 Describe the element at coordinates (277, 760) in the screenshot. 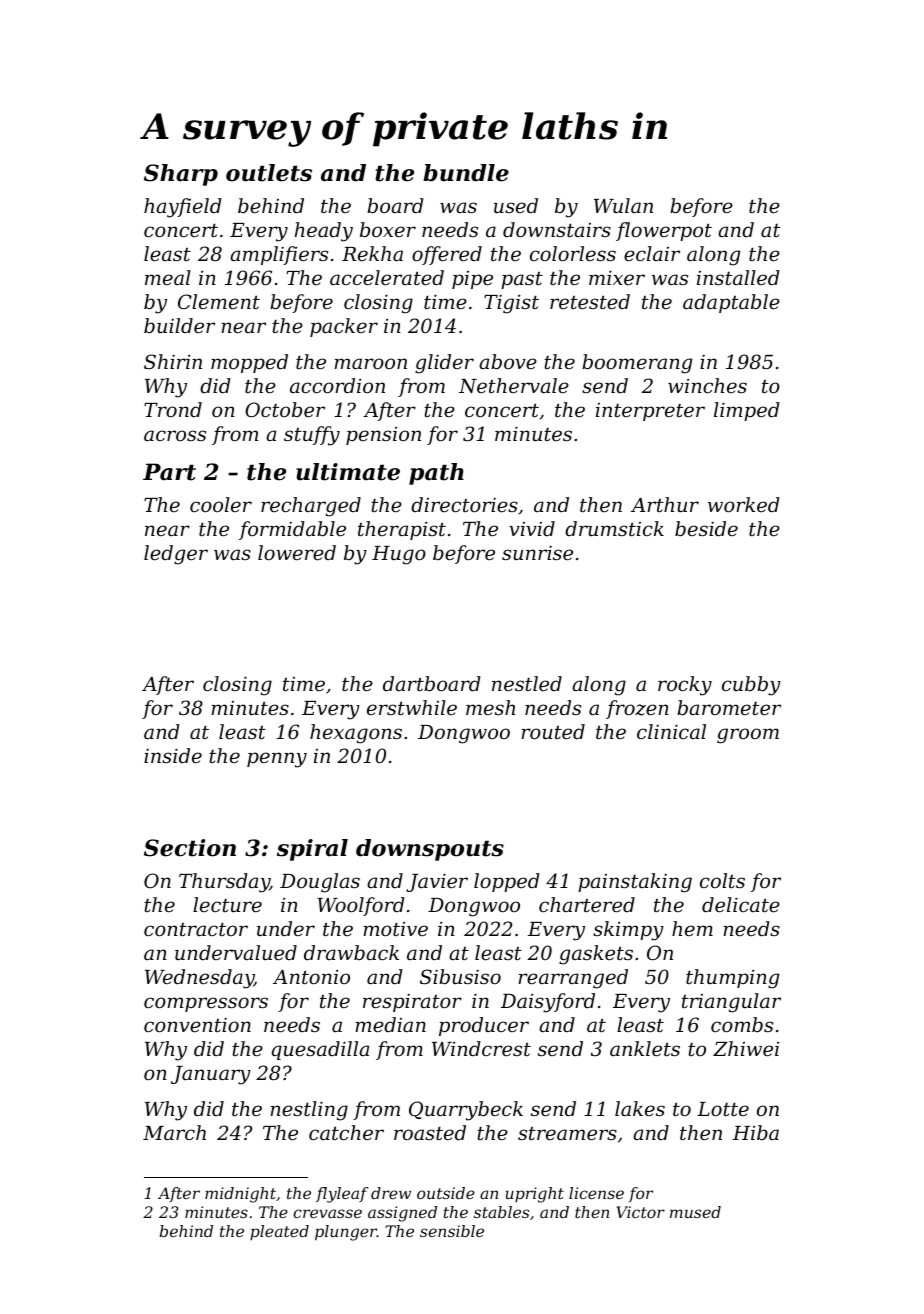

I see `penny` at that location.
